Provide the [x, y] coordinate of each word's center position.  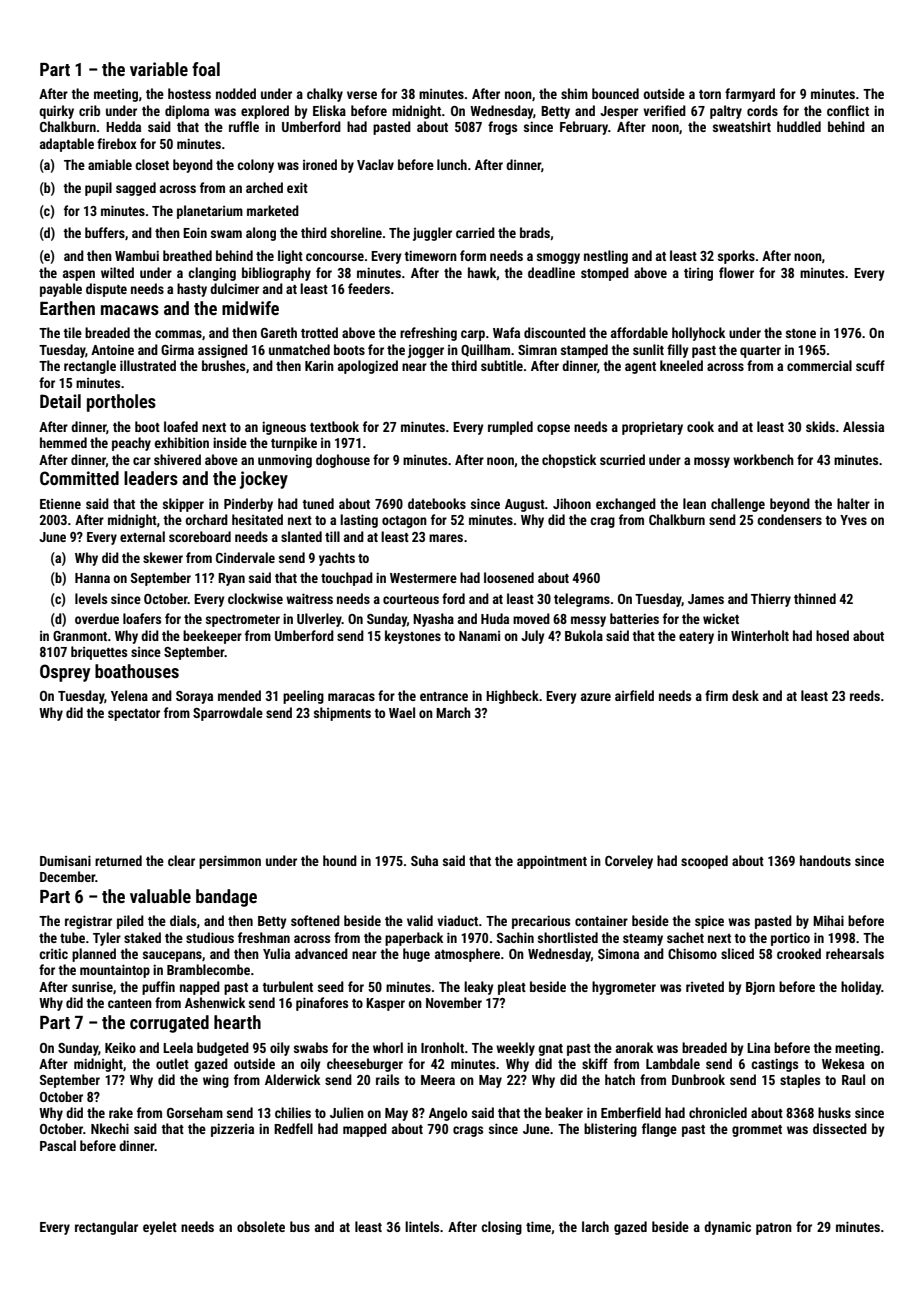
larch [595, 1226]
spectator [134, 715]
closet [152, 164]
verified [664, 110]
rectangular [106, 1228]
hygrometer [624, 988]
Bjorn [760, 988]
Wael [402, 712]
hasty [192, 290]
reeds [865, 695]
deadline [551, 272]
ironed [320, 164]
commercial [819, 365]
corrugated [169, 1024]
